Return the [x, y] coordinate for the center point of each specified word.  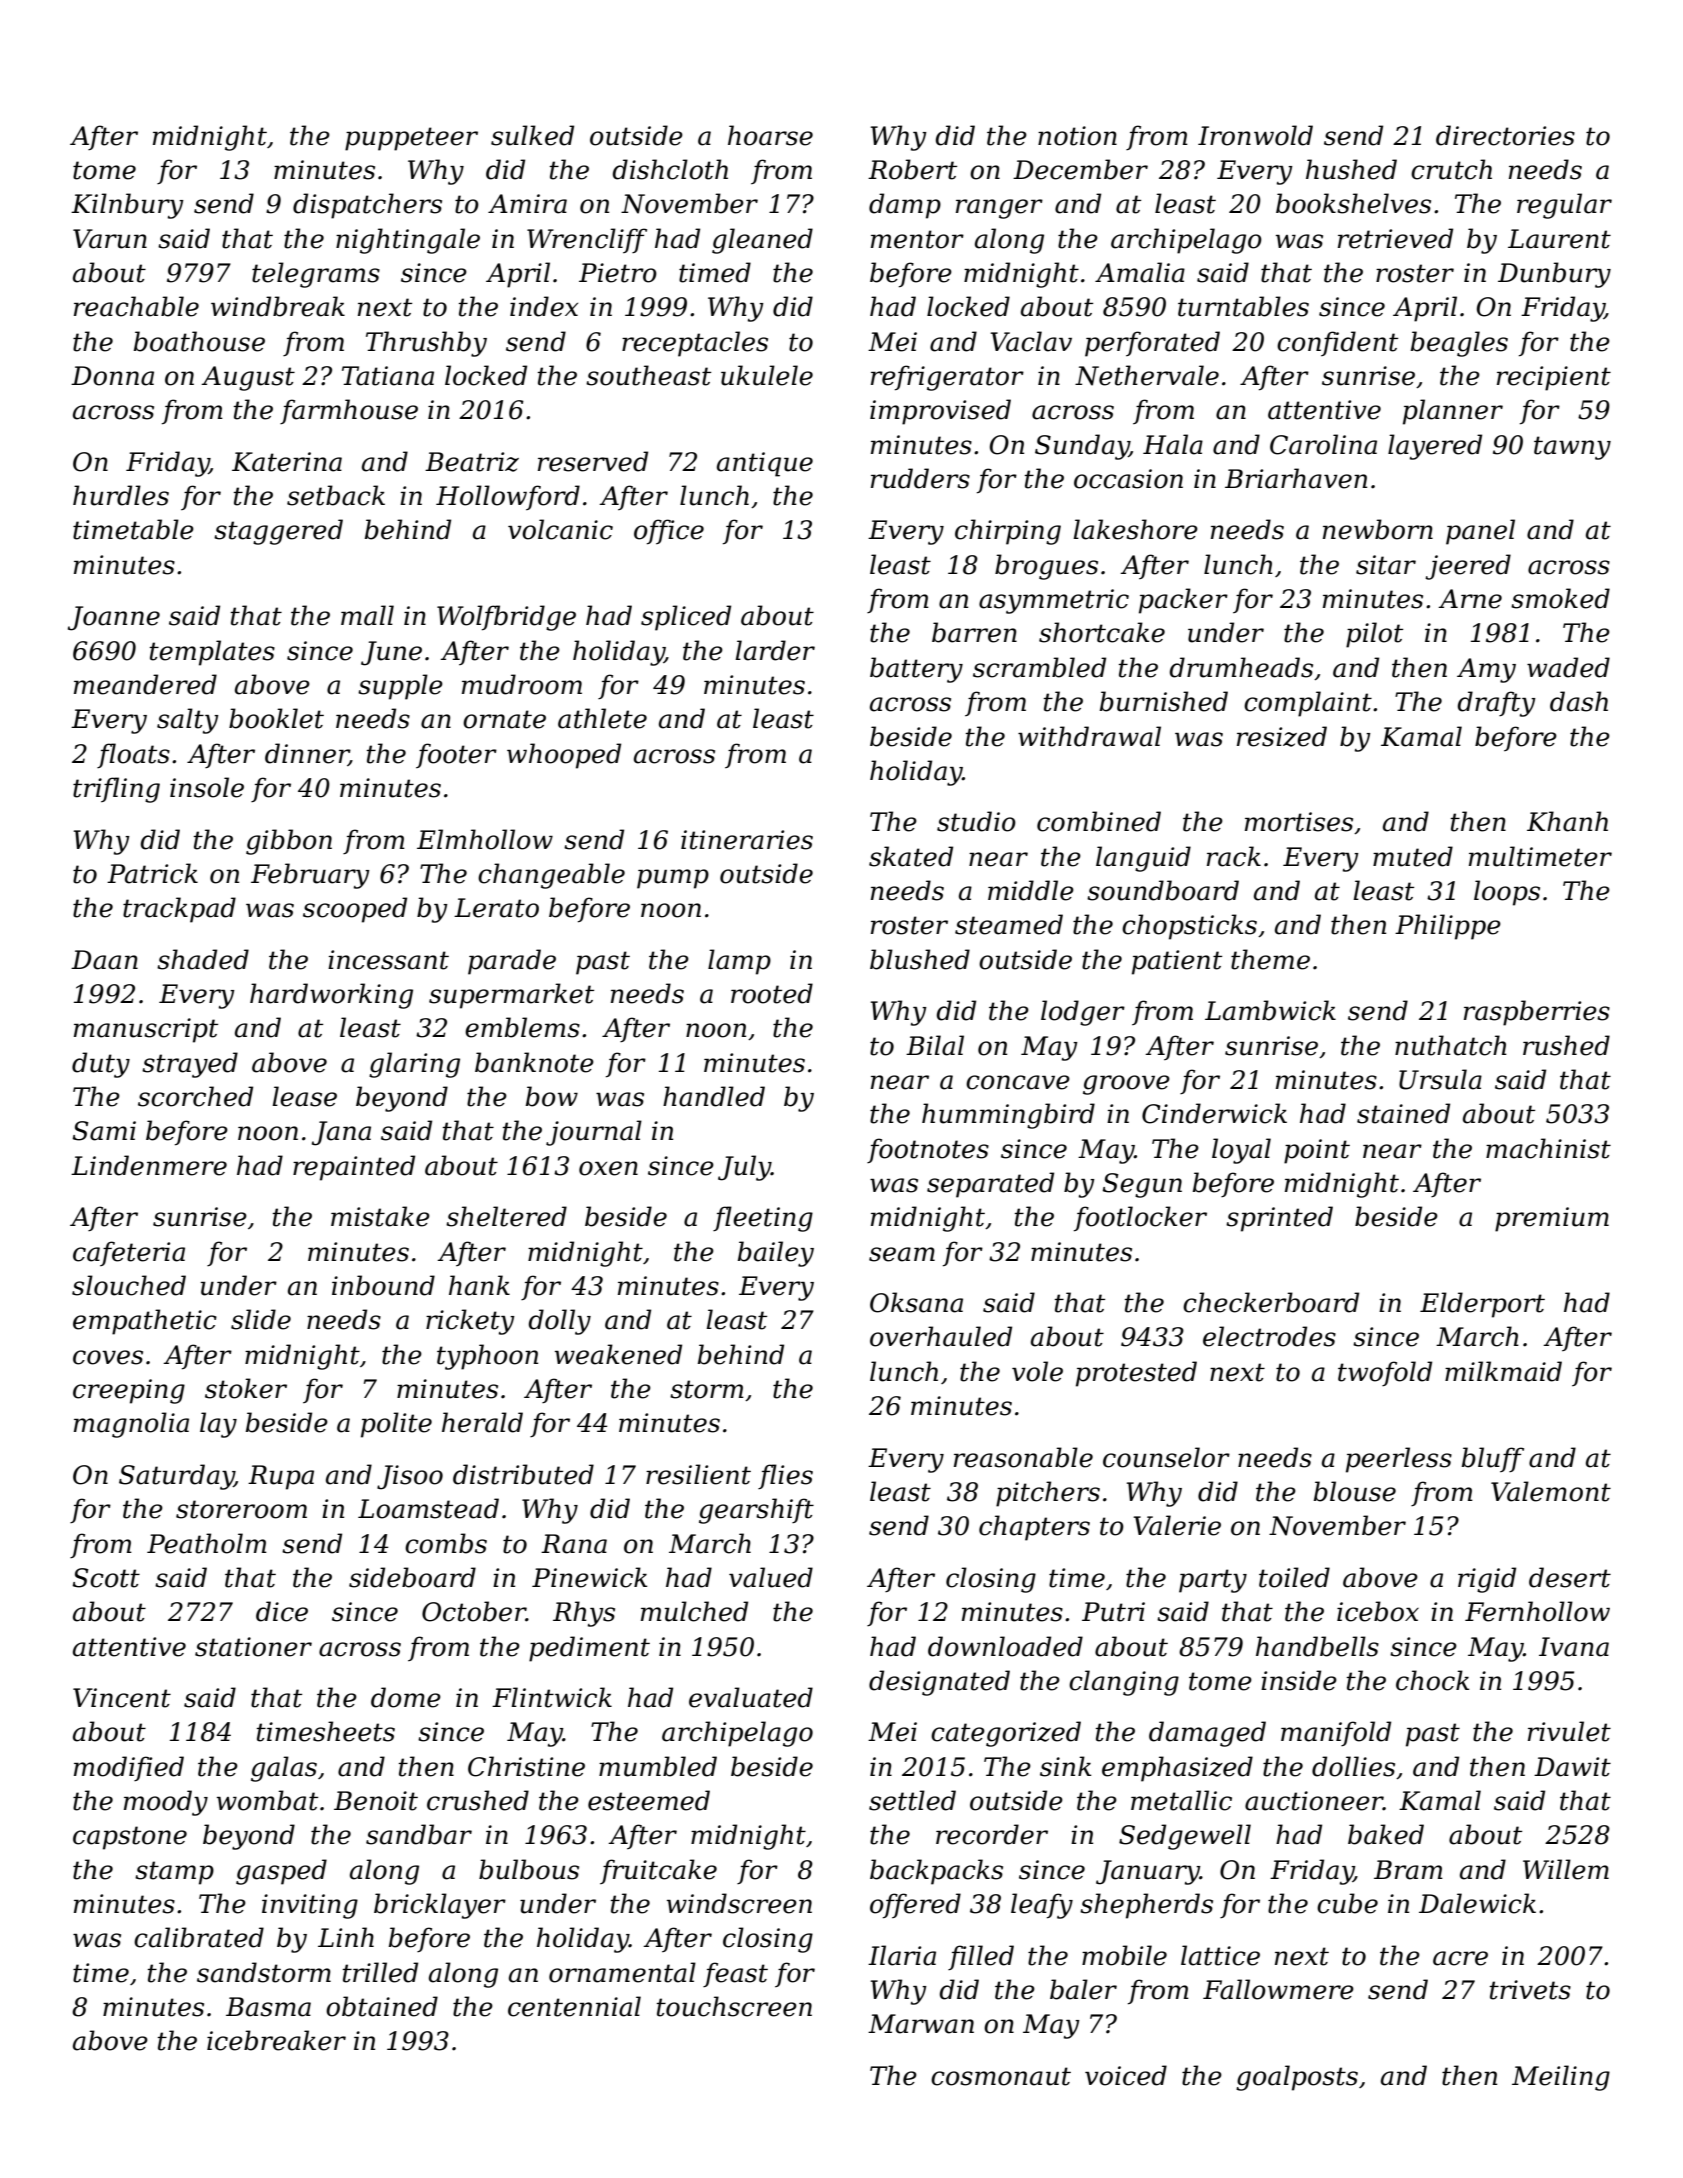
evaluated [751, 1697]
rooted [772, 993]
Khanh [1567, 821]
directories [1505, 135]
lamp [739, 962]
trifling [116, 790]
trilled [380, 1972]
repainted [354, 1168]
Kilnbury [127, 206]
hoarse [770, 135]
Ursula [1440, 1079]
